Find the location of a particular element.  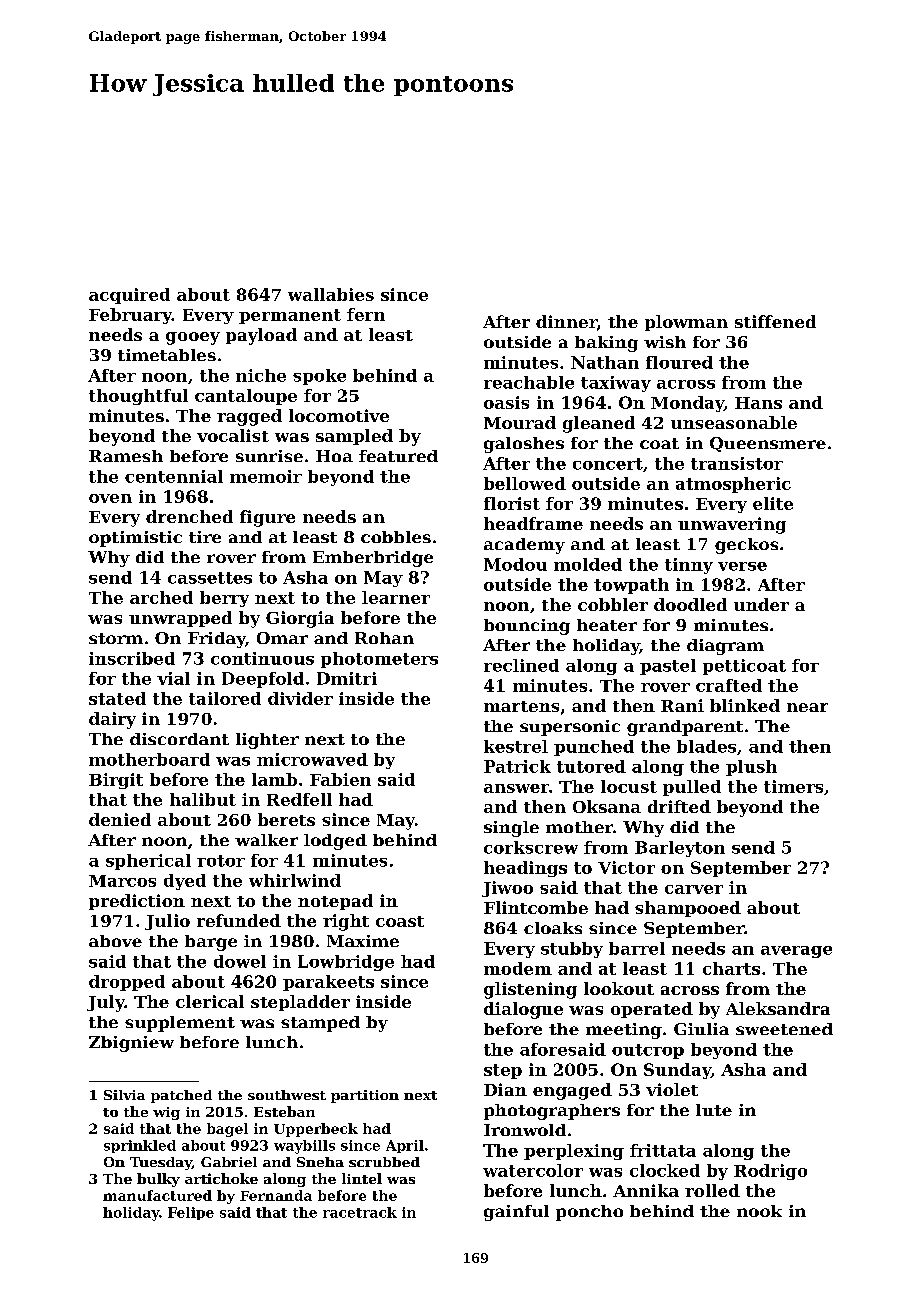

niche is located at coordinates (261, 375).
